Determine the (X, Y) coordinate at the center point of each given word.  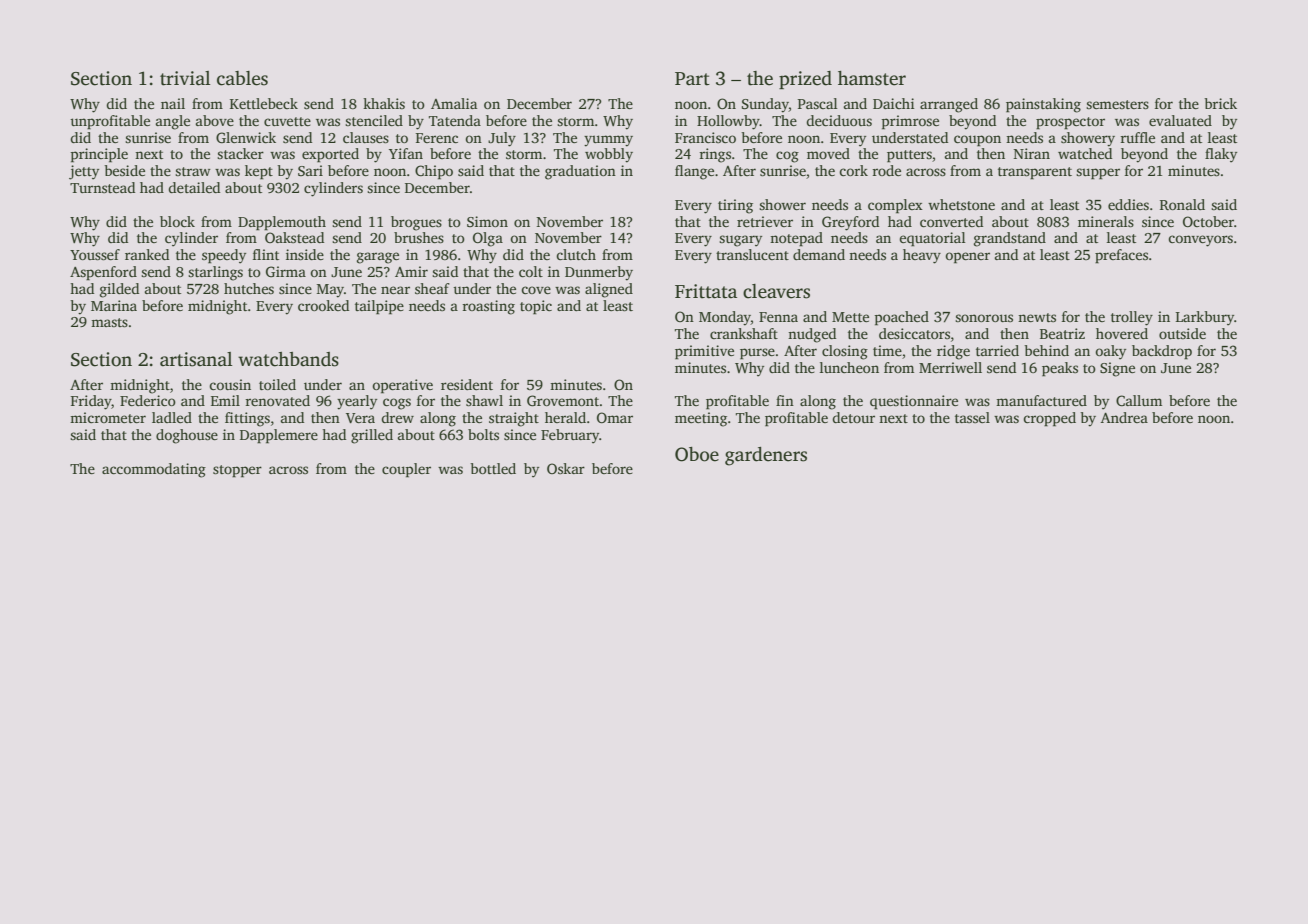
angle (173, 122)
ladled (172, 417)
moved (828, 153)
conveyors (1200, 241)
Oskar (566, 468)
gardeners (766, 456)
